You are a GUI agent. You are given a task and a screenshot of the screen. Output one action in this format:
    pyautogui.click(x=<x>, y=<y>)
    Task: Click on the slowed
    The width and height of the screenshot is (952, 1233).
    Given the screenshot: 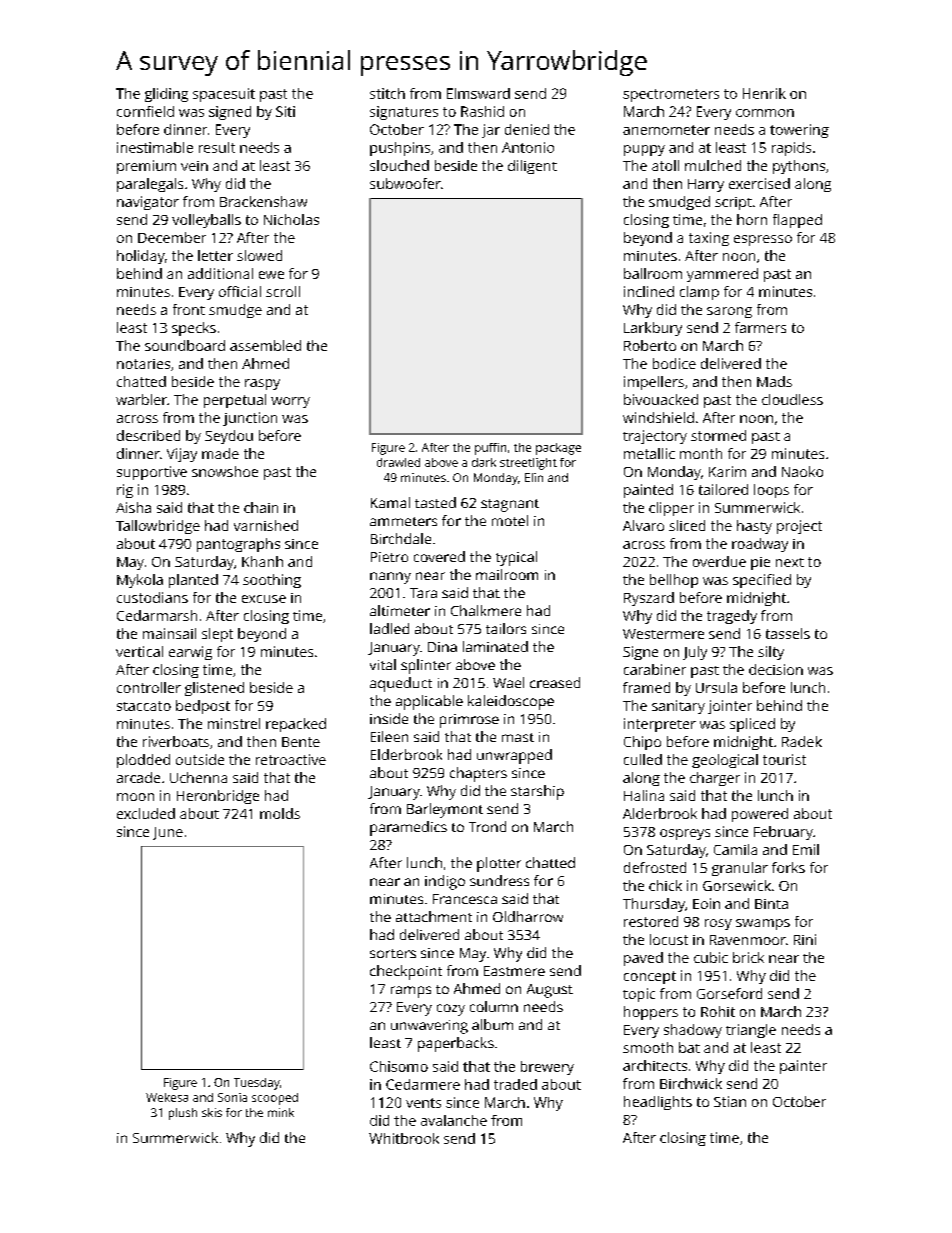 What is the action you would take?
    pyautogui.click(x=259, y=255)
